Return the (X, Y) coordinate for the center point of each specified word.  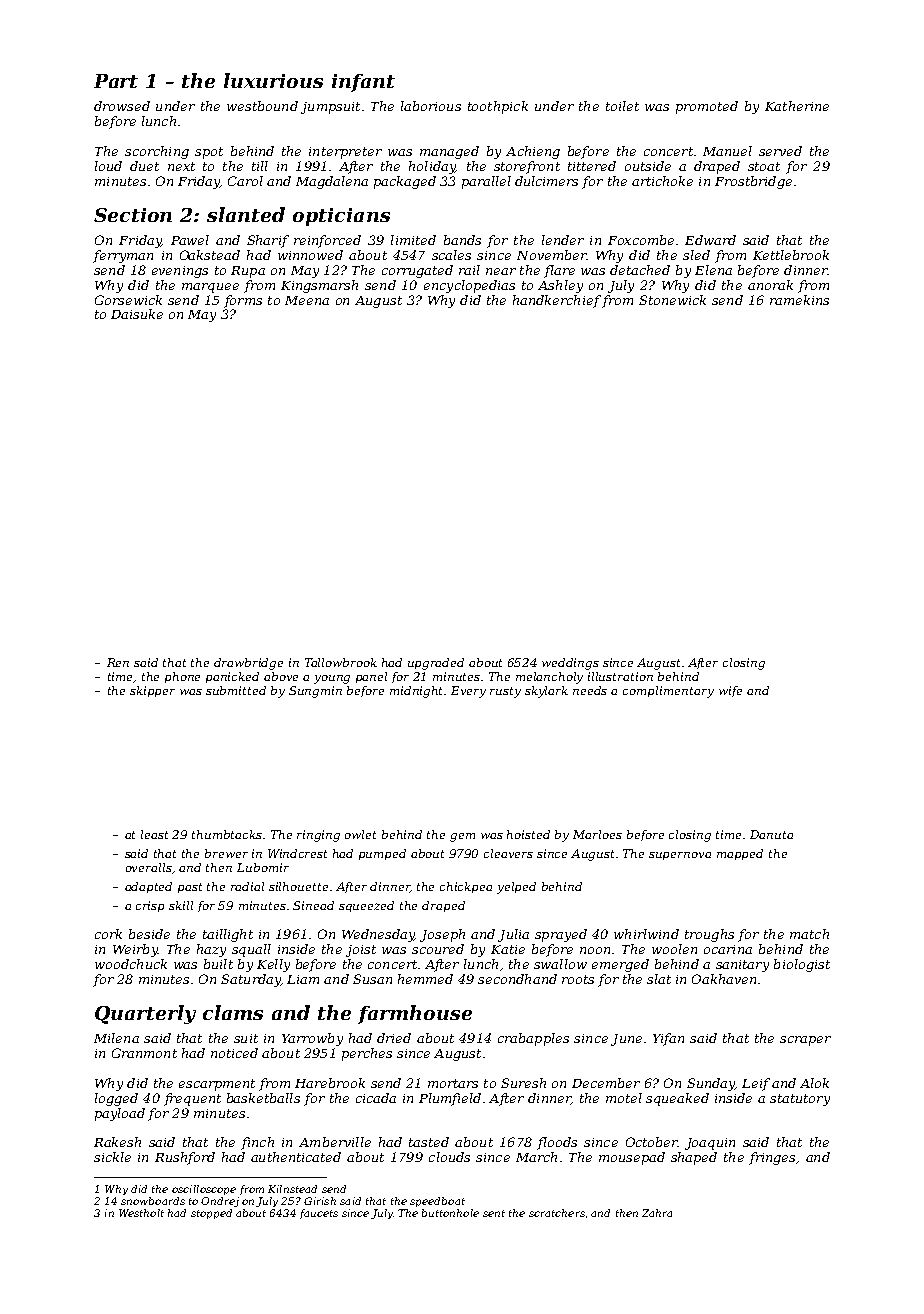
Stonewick (672, 300)
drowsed (122, 106)
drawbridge (248, 664)
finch (257, 1143)
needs (590, 690)
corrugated (417, 271)
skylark (546, 692)
